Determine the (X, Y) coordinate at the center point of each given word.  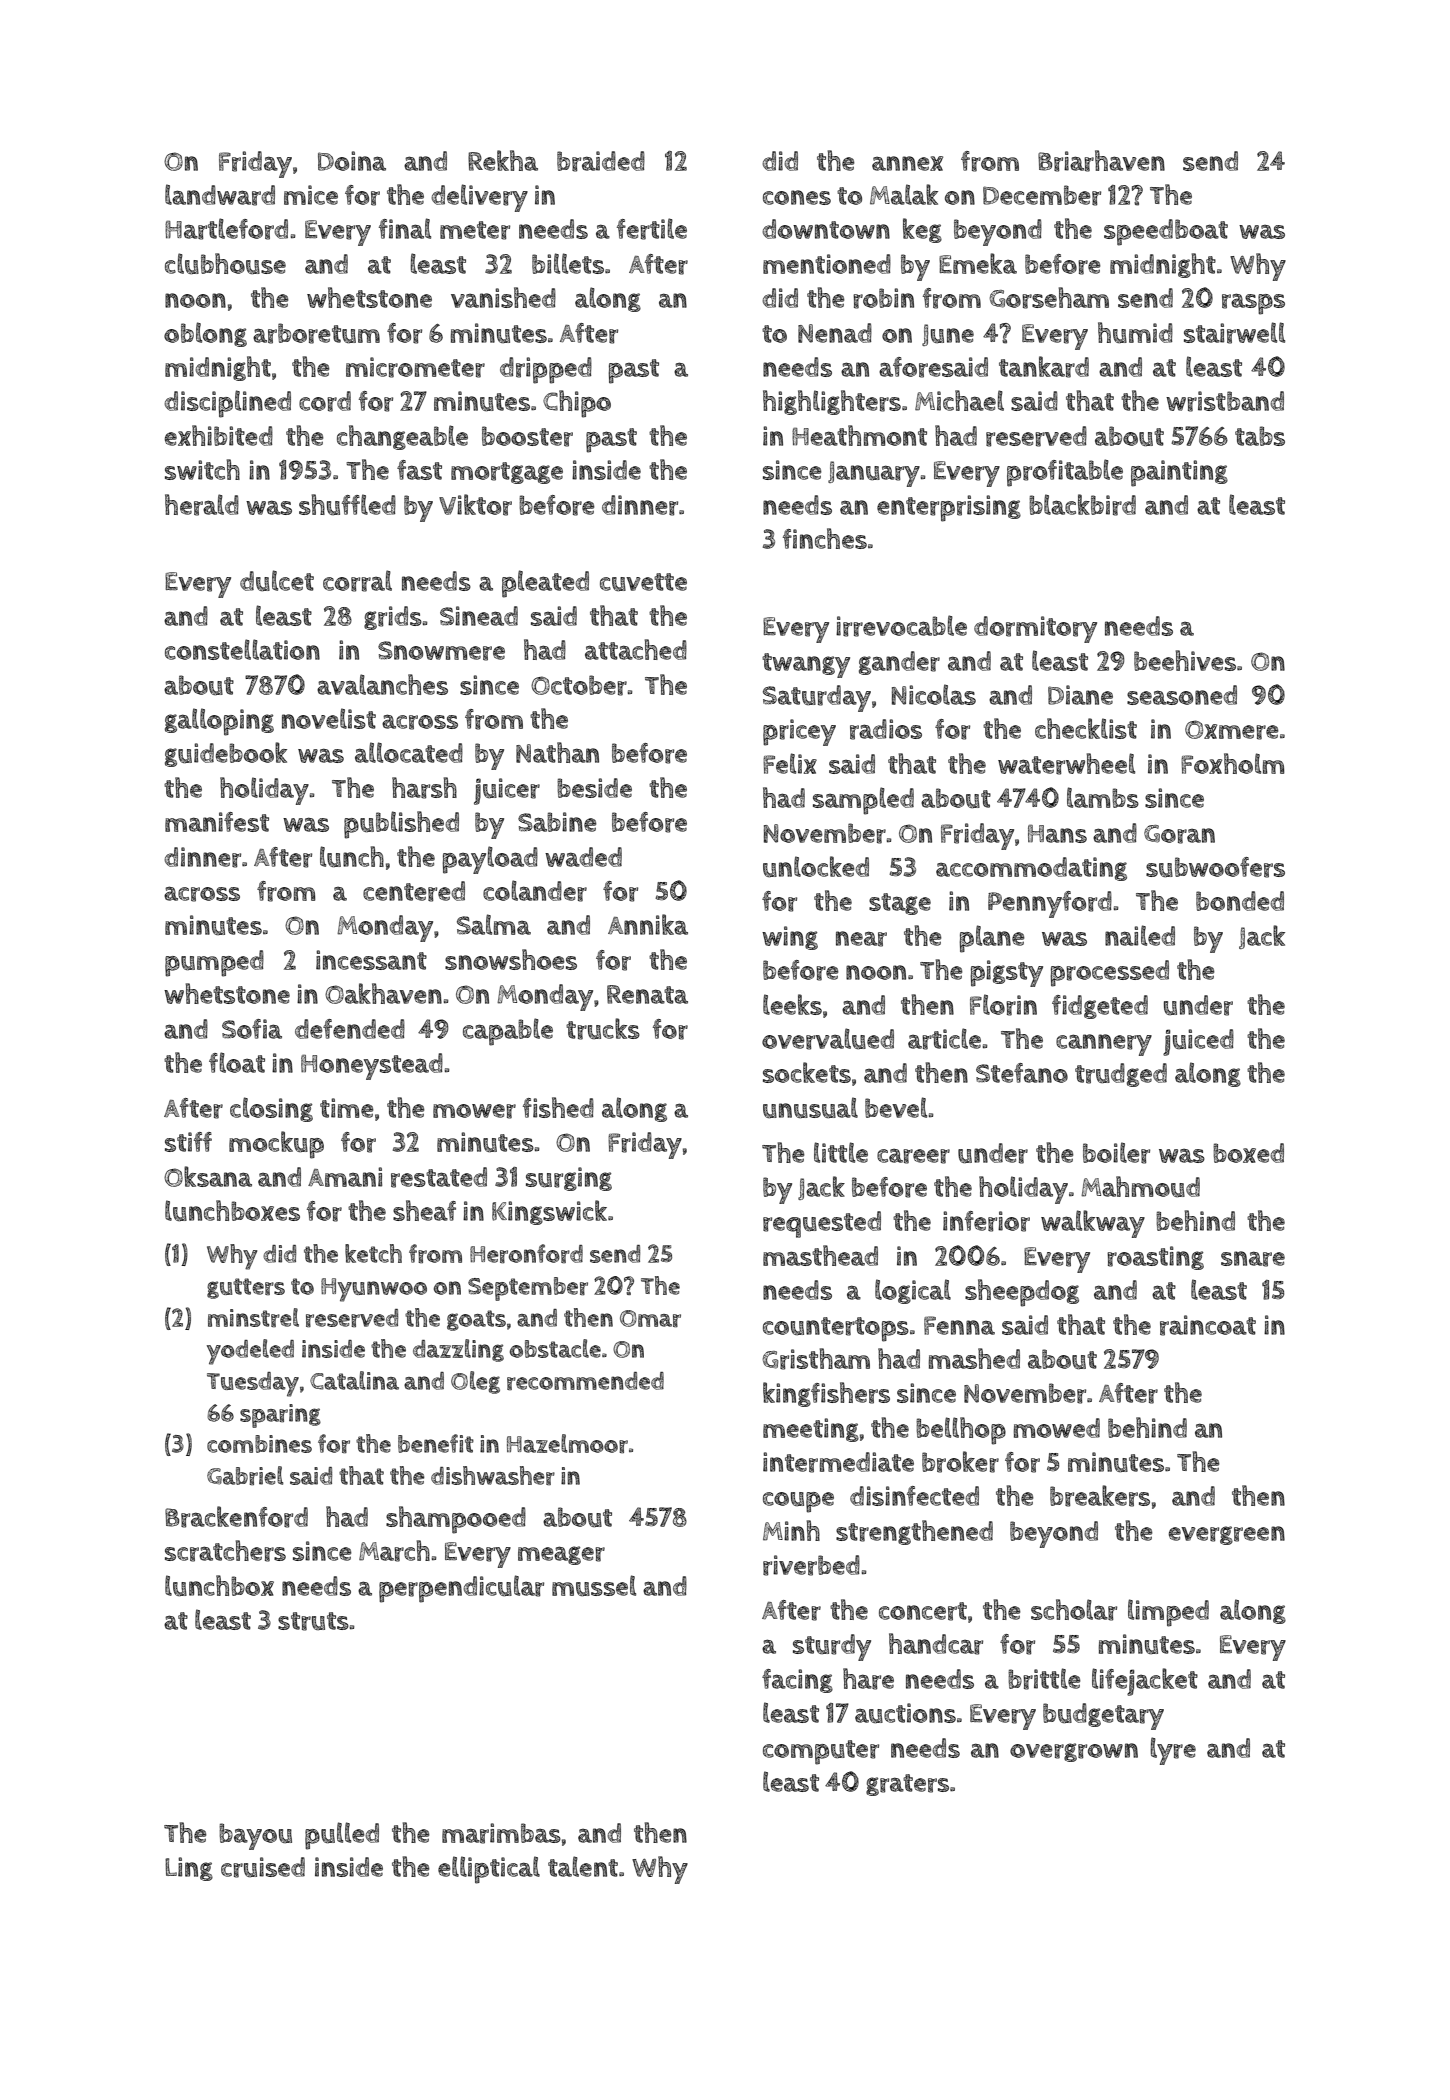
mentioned (827, 264)
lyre (1173, 1751)
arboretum (316, 333)
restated (439, 1177)
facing (797, 1681)
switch (202, 469)
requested (822, 1224)
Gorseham (1049, 298)
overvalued (828, 1039)
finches (825, 538)
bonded (1240, 901)
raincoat (1208, 1325)
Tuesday (253, 1384)
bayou (255, 1836)
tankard (1044, 367)
